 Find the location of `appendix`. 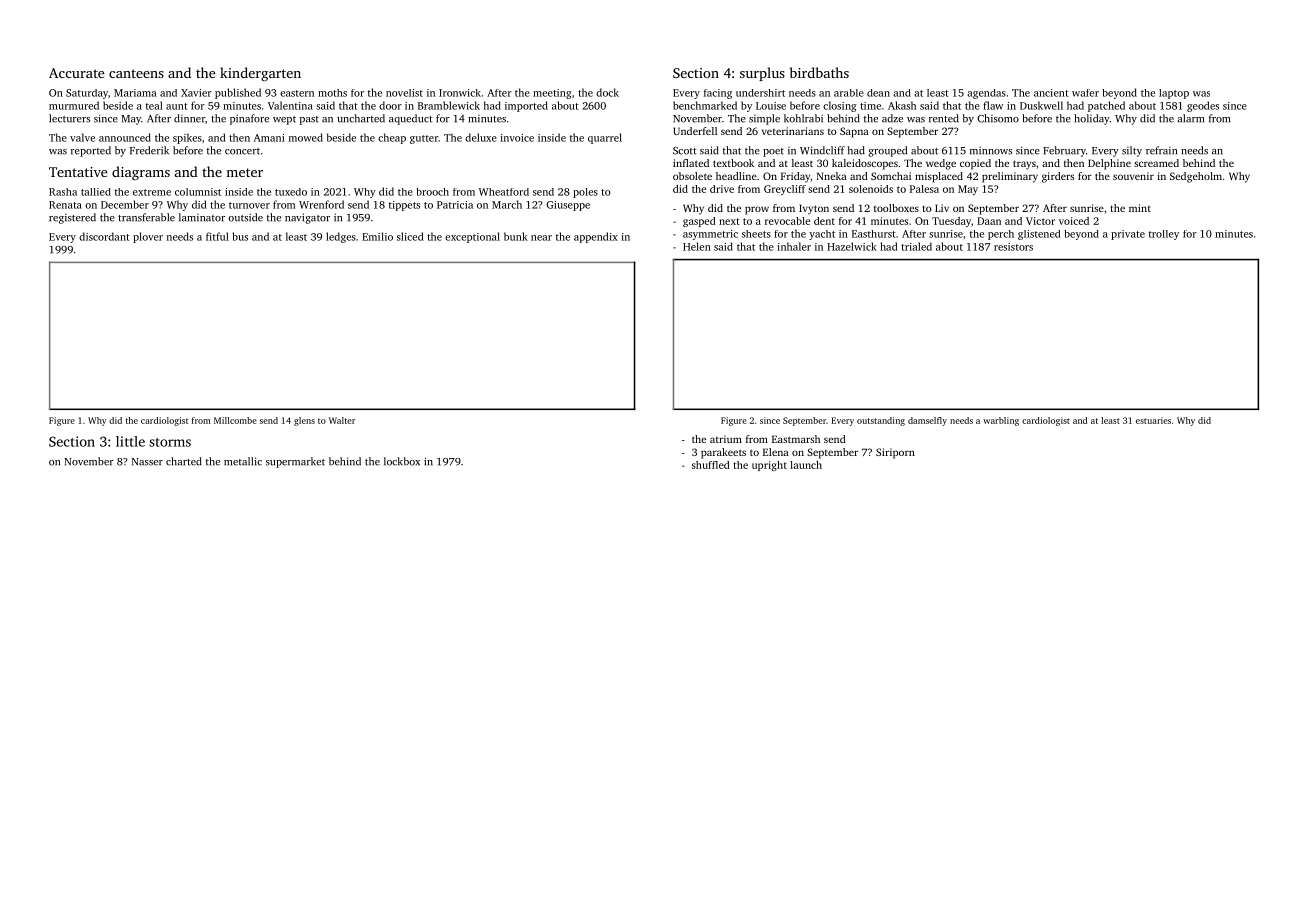

appendix is located at coordinates (596, 237).
